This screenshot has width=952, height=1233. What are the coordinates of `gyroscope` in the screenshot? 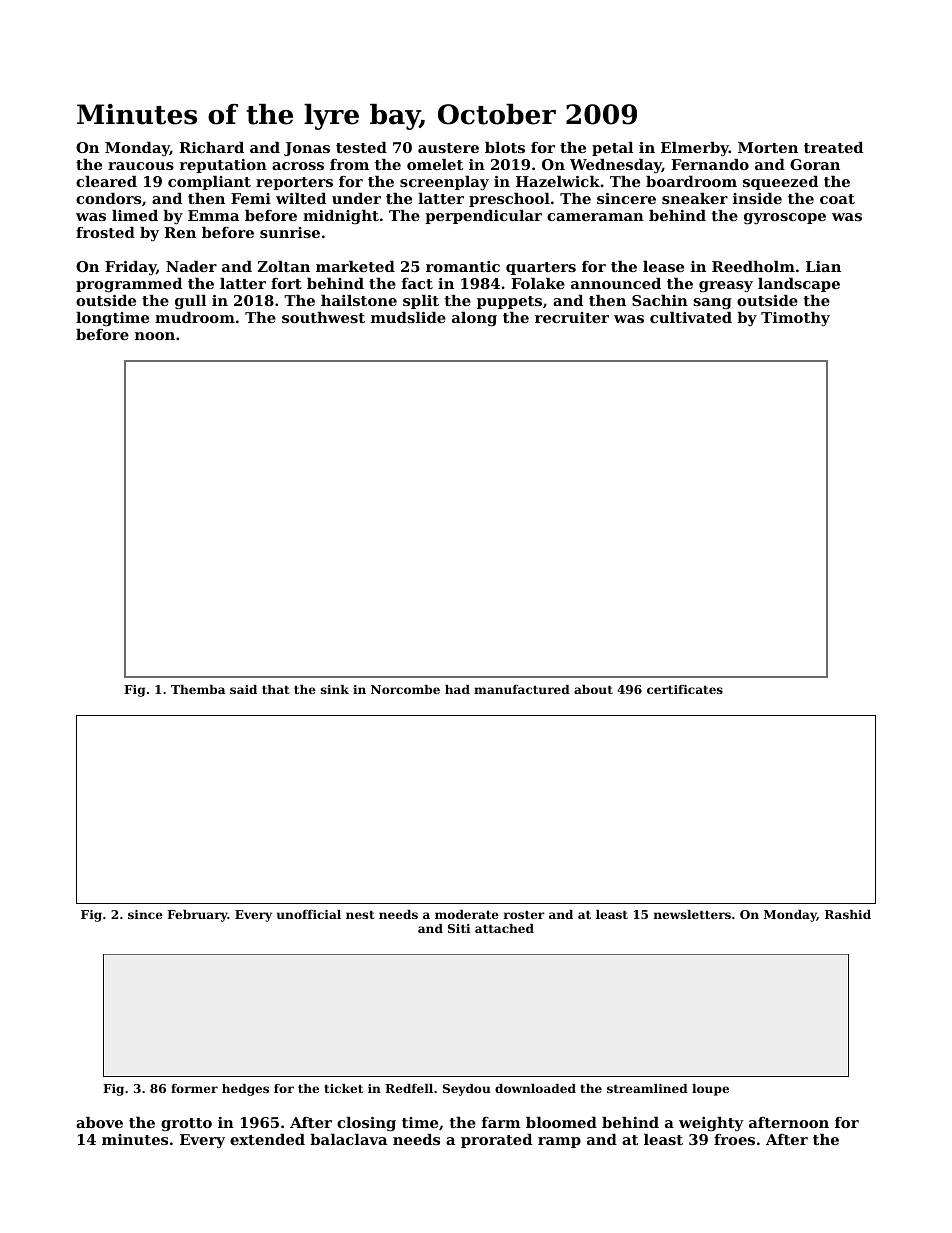 It's located at (785, 219).
